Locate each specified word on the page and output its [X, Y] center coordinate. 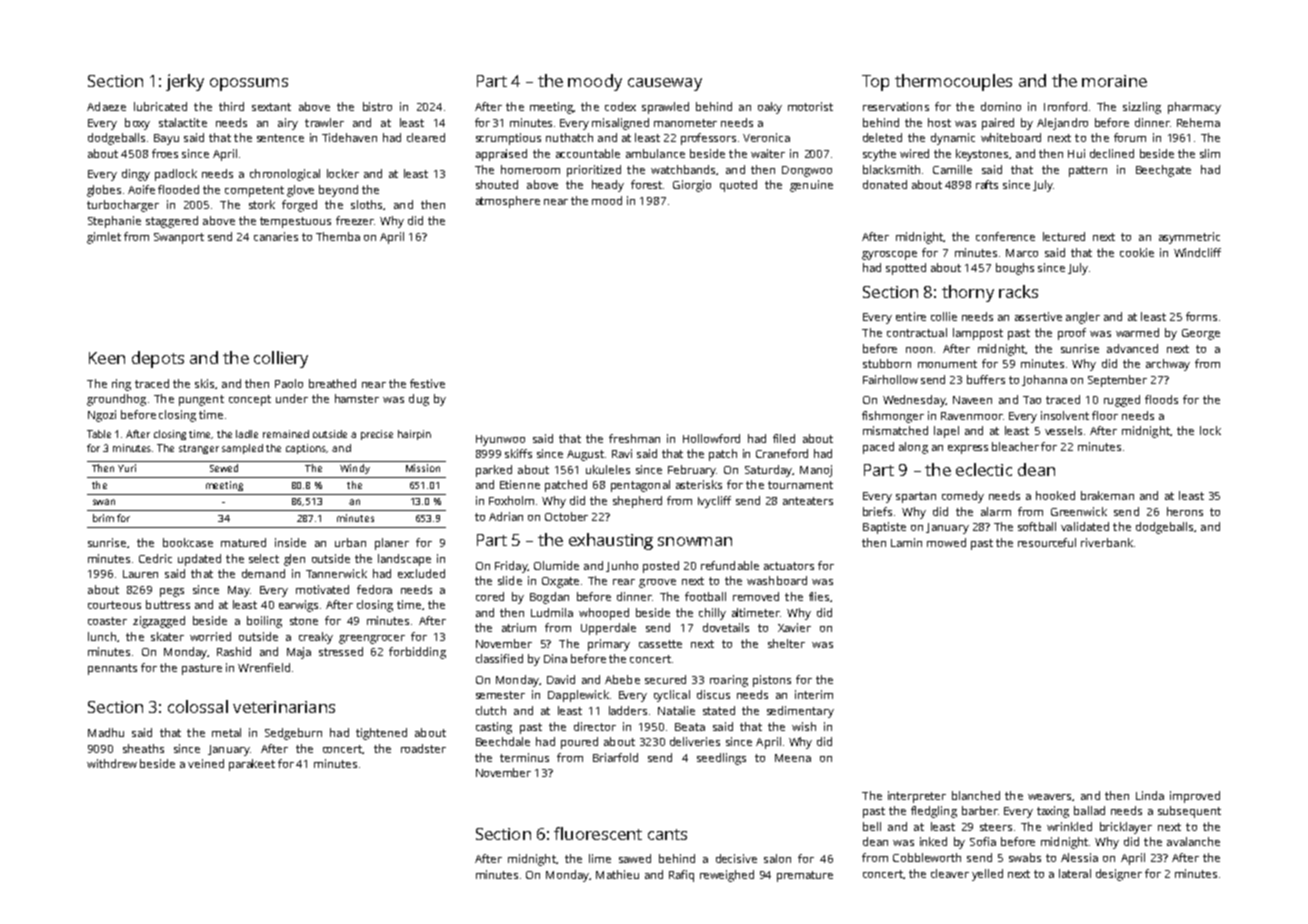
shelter [786, 643]
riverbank [1107, 542]
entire [911, 316]
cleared [426, 137]
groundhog [116, 400]
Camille [952, 169]
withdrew [112, 763]
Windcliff [1197, 252]
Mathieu [617, 874]
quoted [738, 186]
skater [167, 636]
